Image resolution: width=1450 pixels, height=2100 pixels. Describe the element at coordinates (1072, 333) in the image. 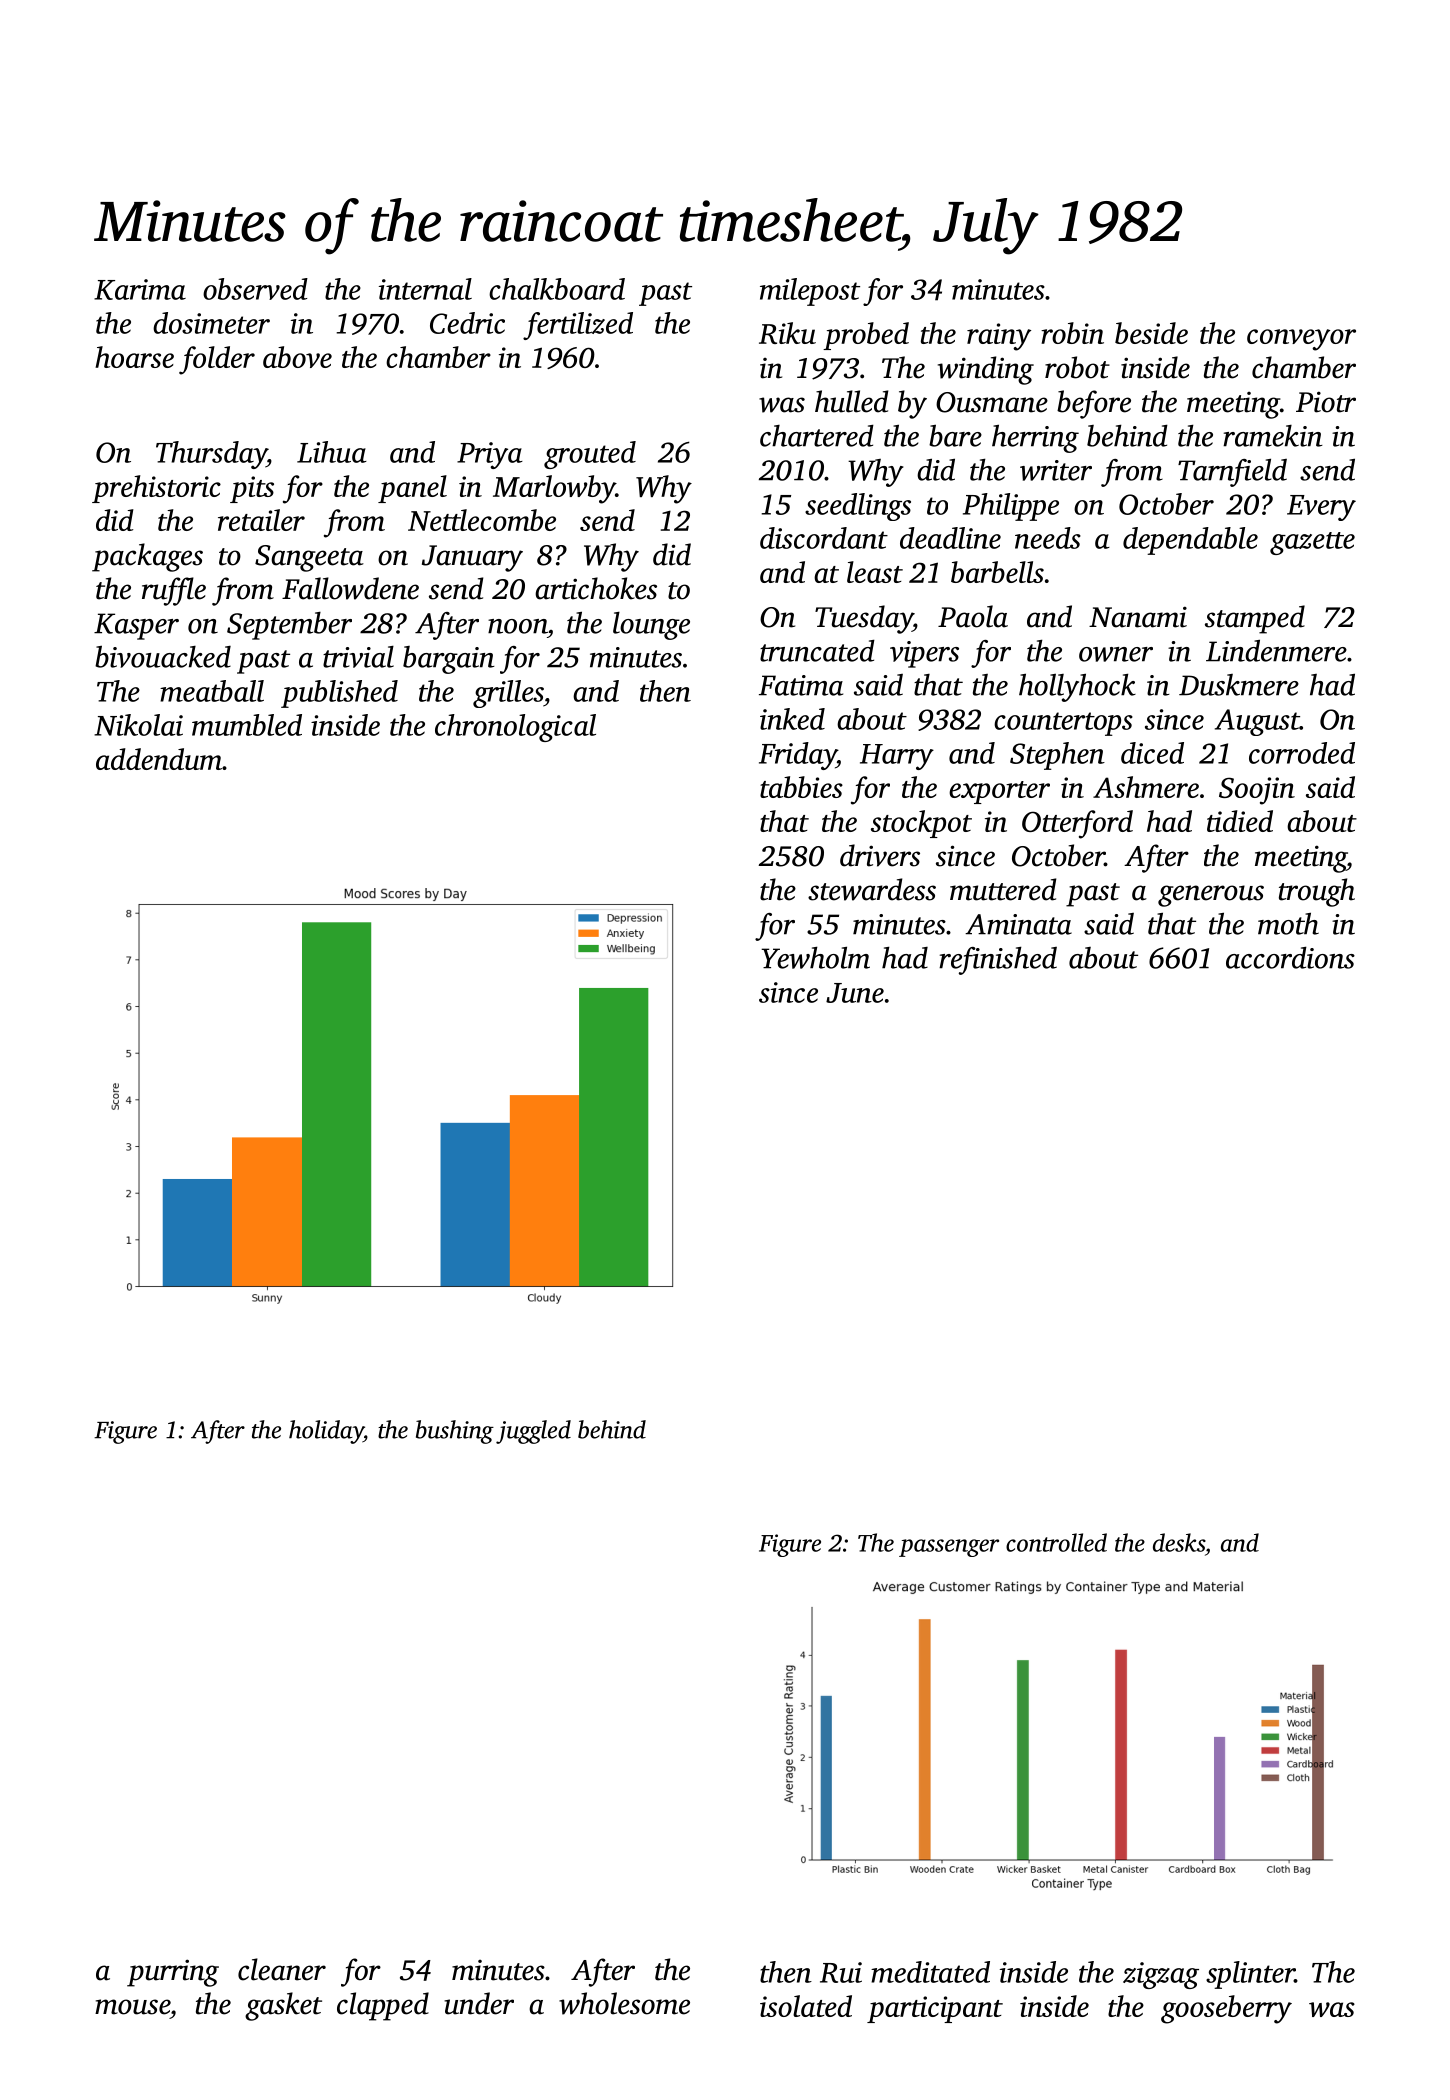

I see `robin` at that location.
